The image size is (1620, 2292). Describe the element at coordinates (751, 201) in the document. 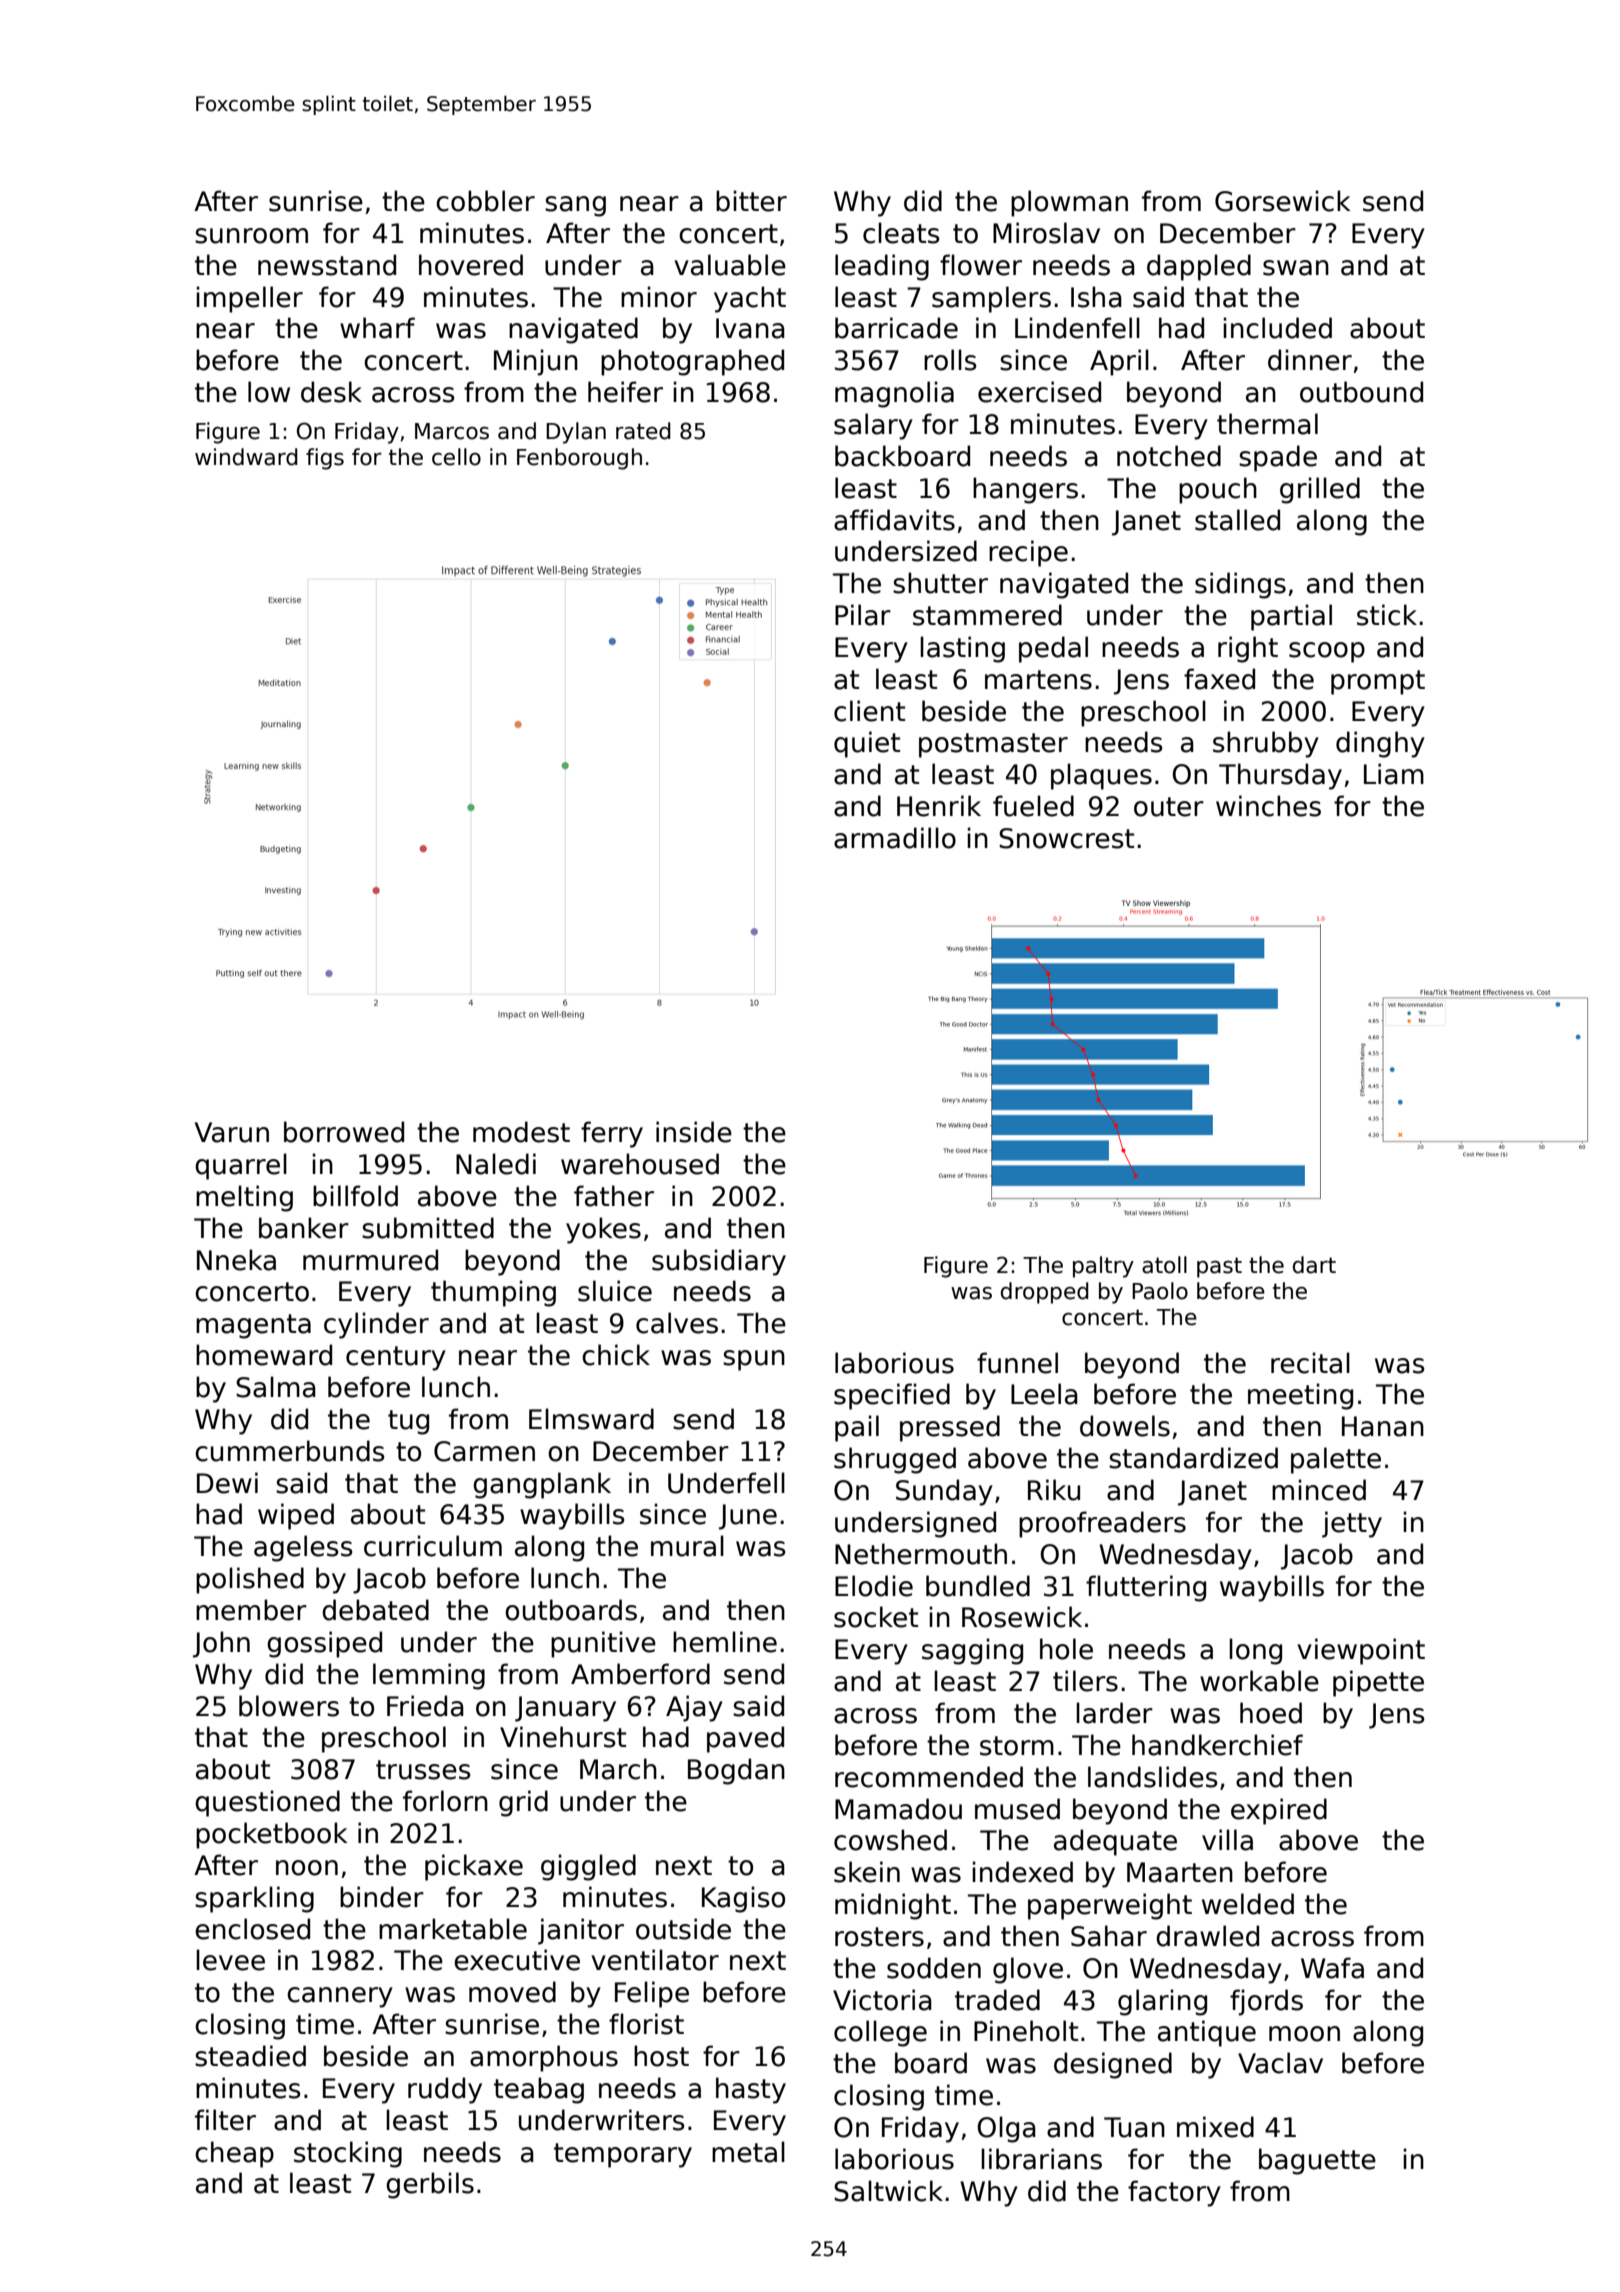

I see `bitter` at that location.
